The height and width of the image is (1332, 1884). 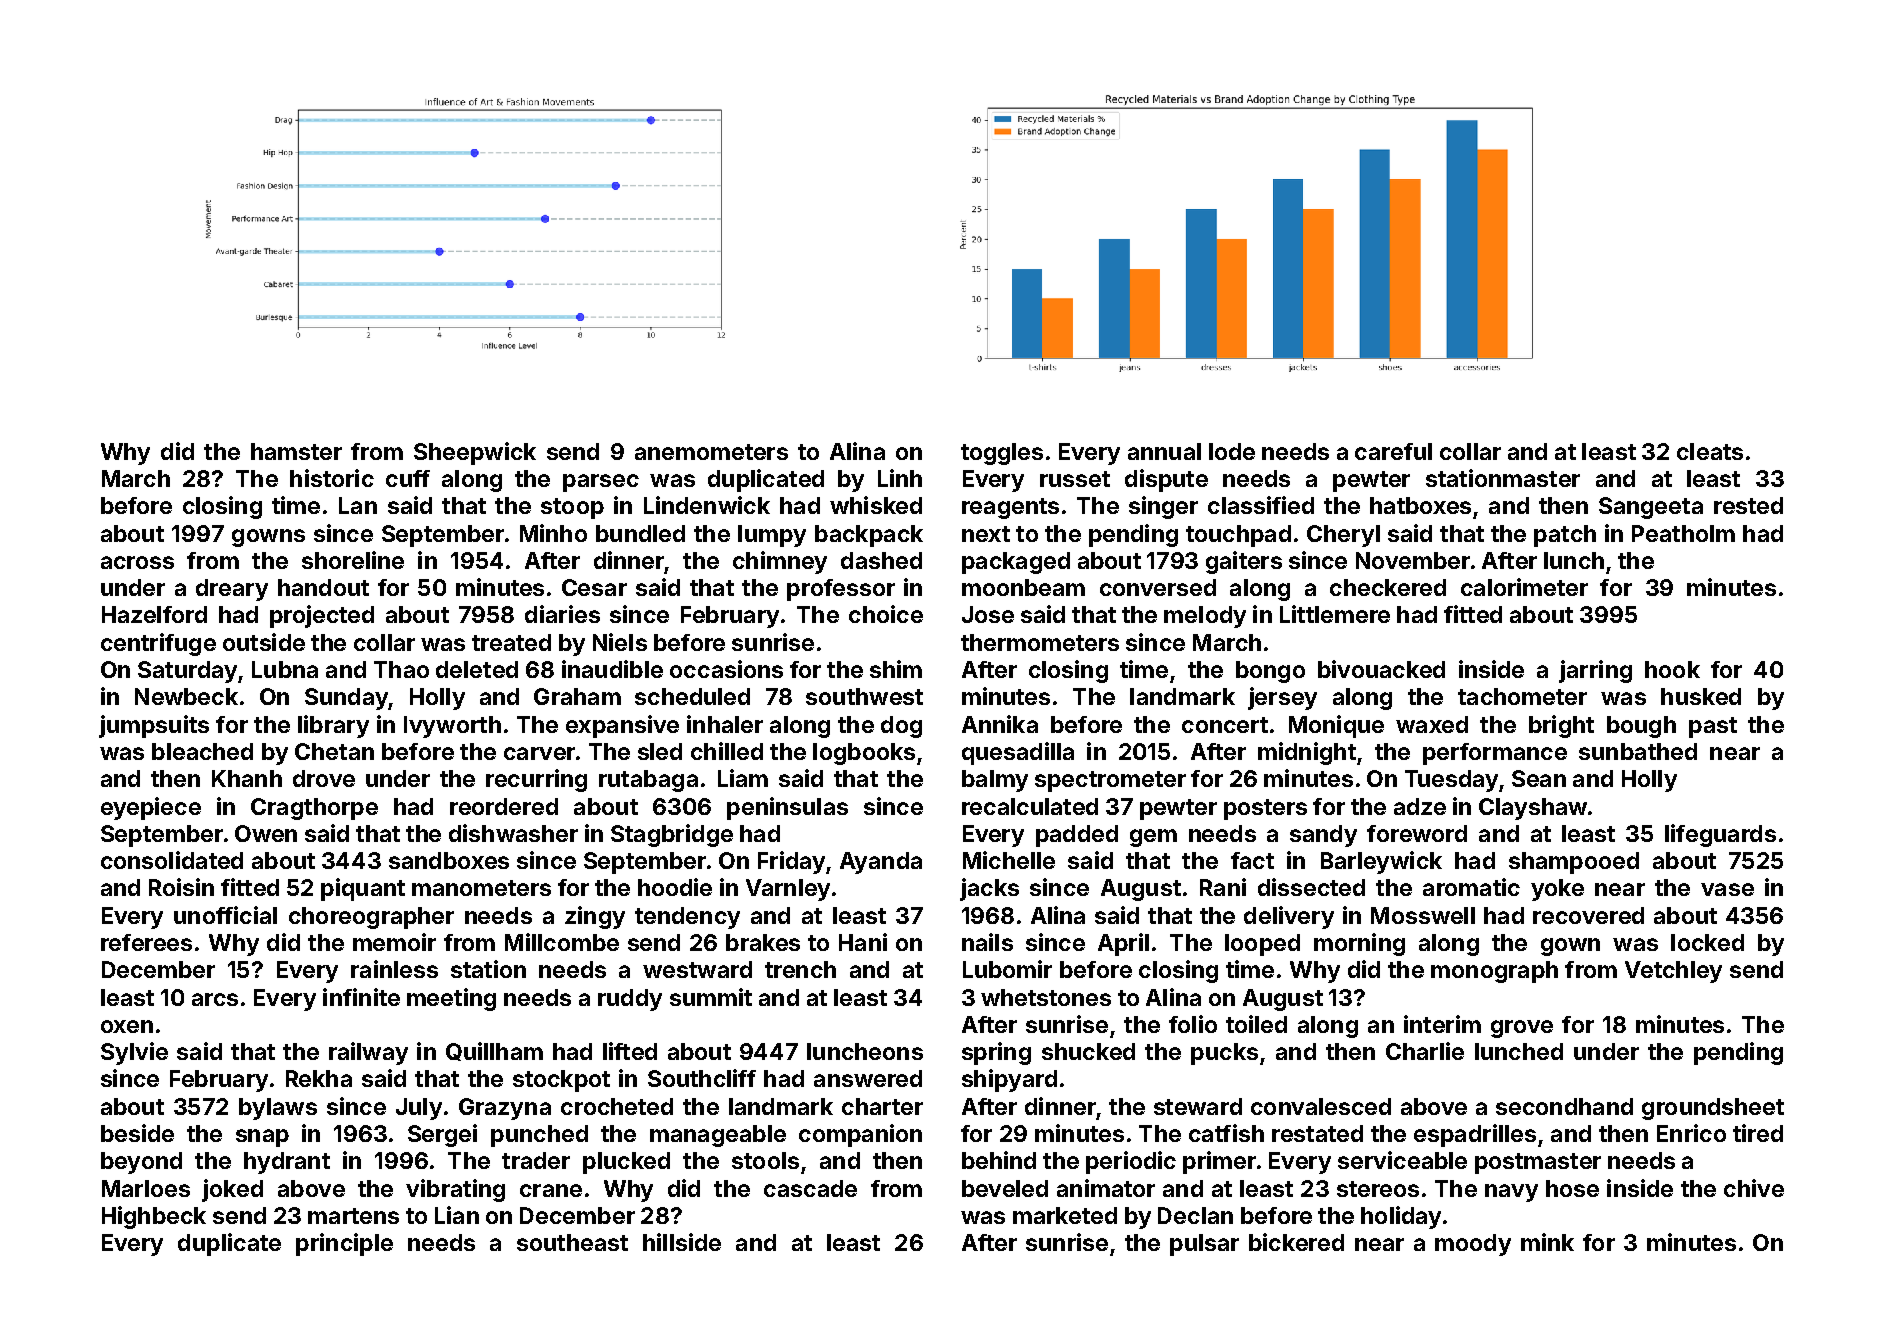 I want to click on yoke, so click(x=1557, y=890).
